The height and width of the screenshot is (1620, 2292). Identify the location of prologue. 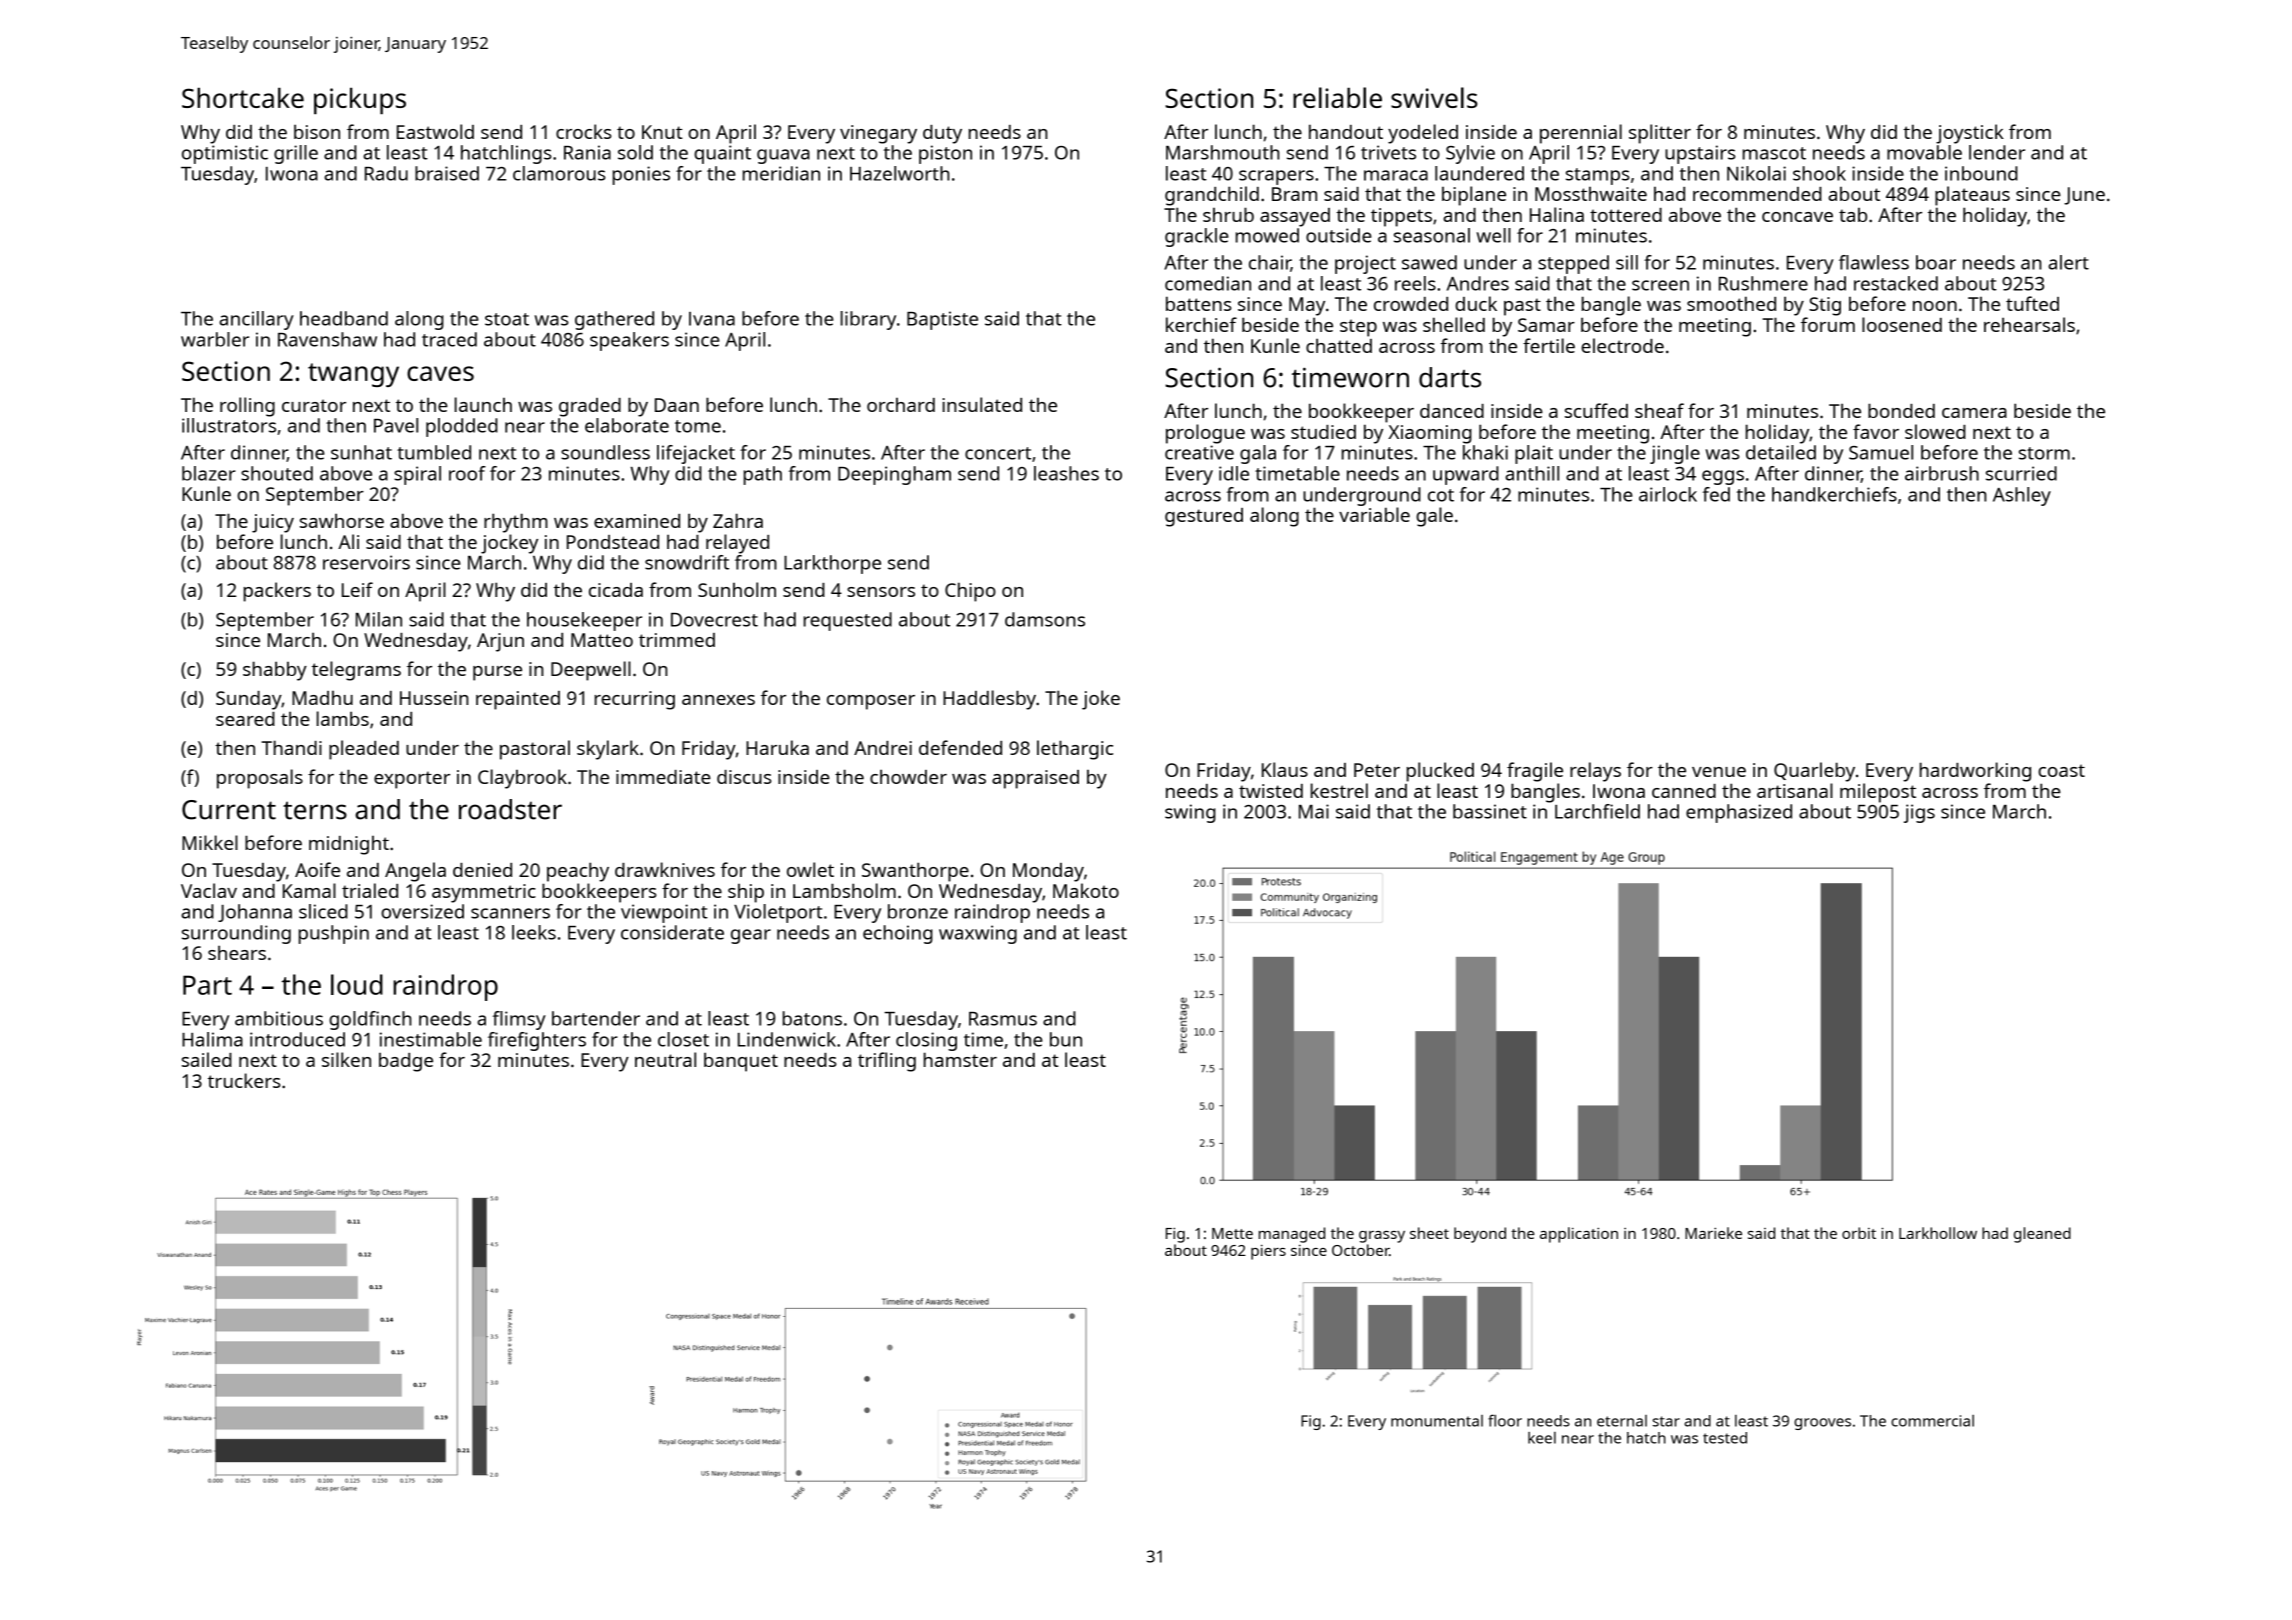
(1205, 434).
